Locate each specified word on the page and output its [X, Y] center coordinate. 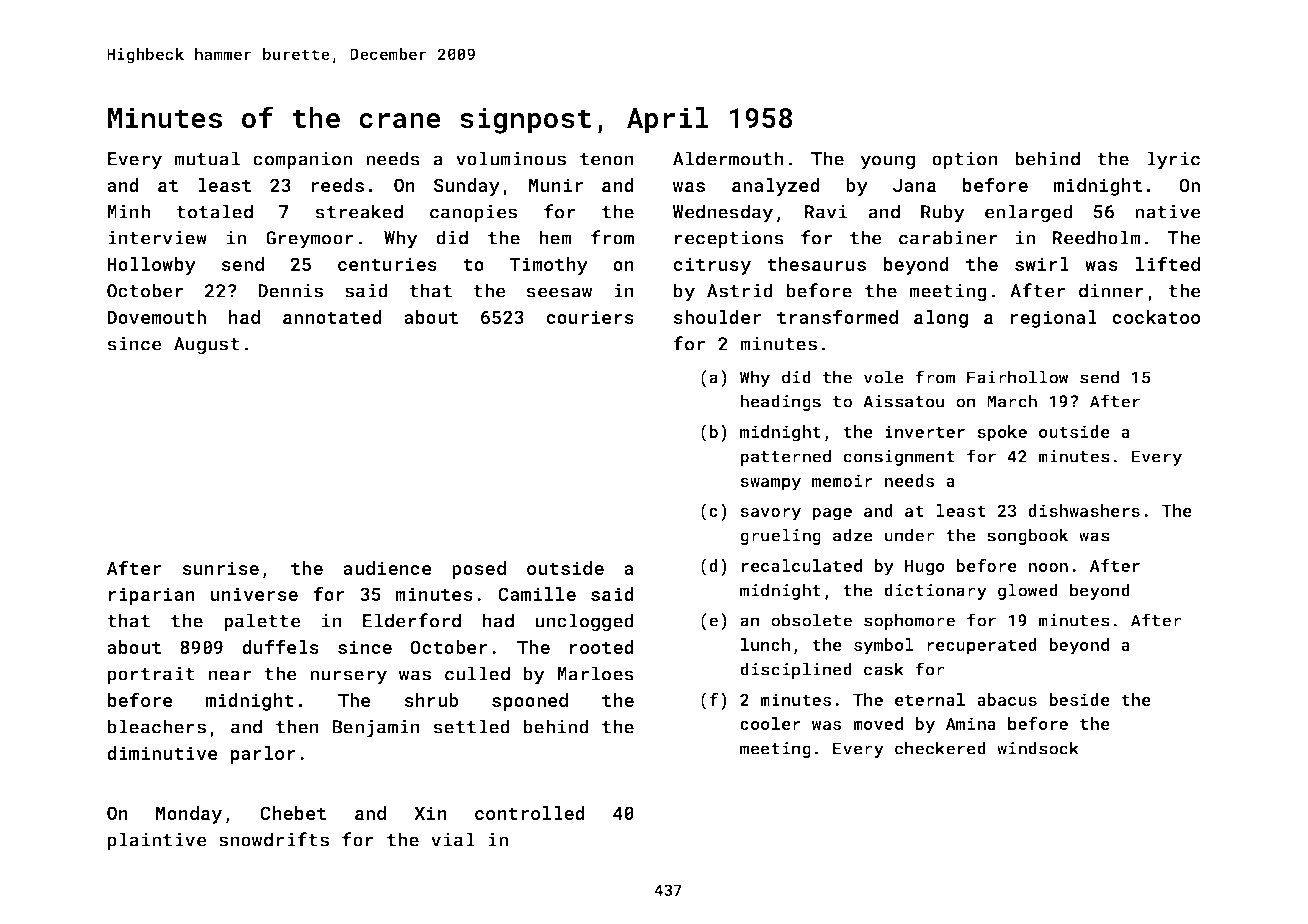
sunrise [220, 568]
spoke [1002, 433]
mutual [207, 158]
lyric [1173, 160]
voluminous [511, 158]
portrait [151, 676]
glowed [1028, 591]
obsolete [811, 620]
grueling [780, 536]
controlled [530, 813]
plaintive [157, 841]
